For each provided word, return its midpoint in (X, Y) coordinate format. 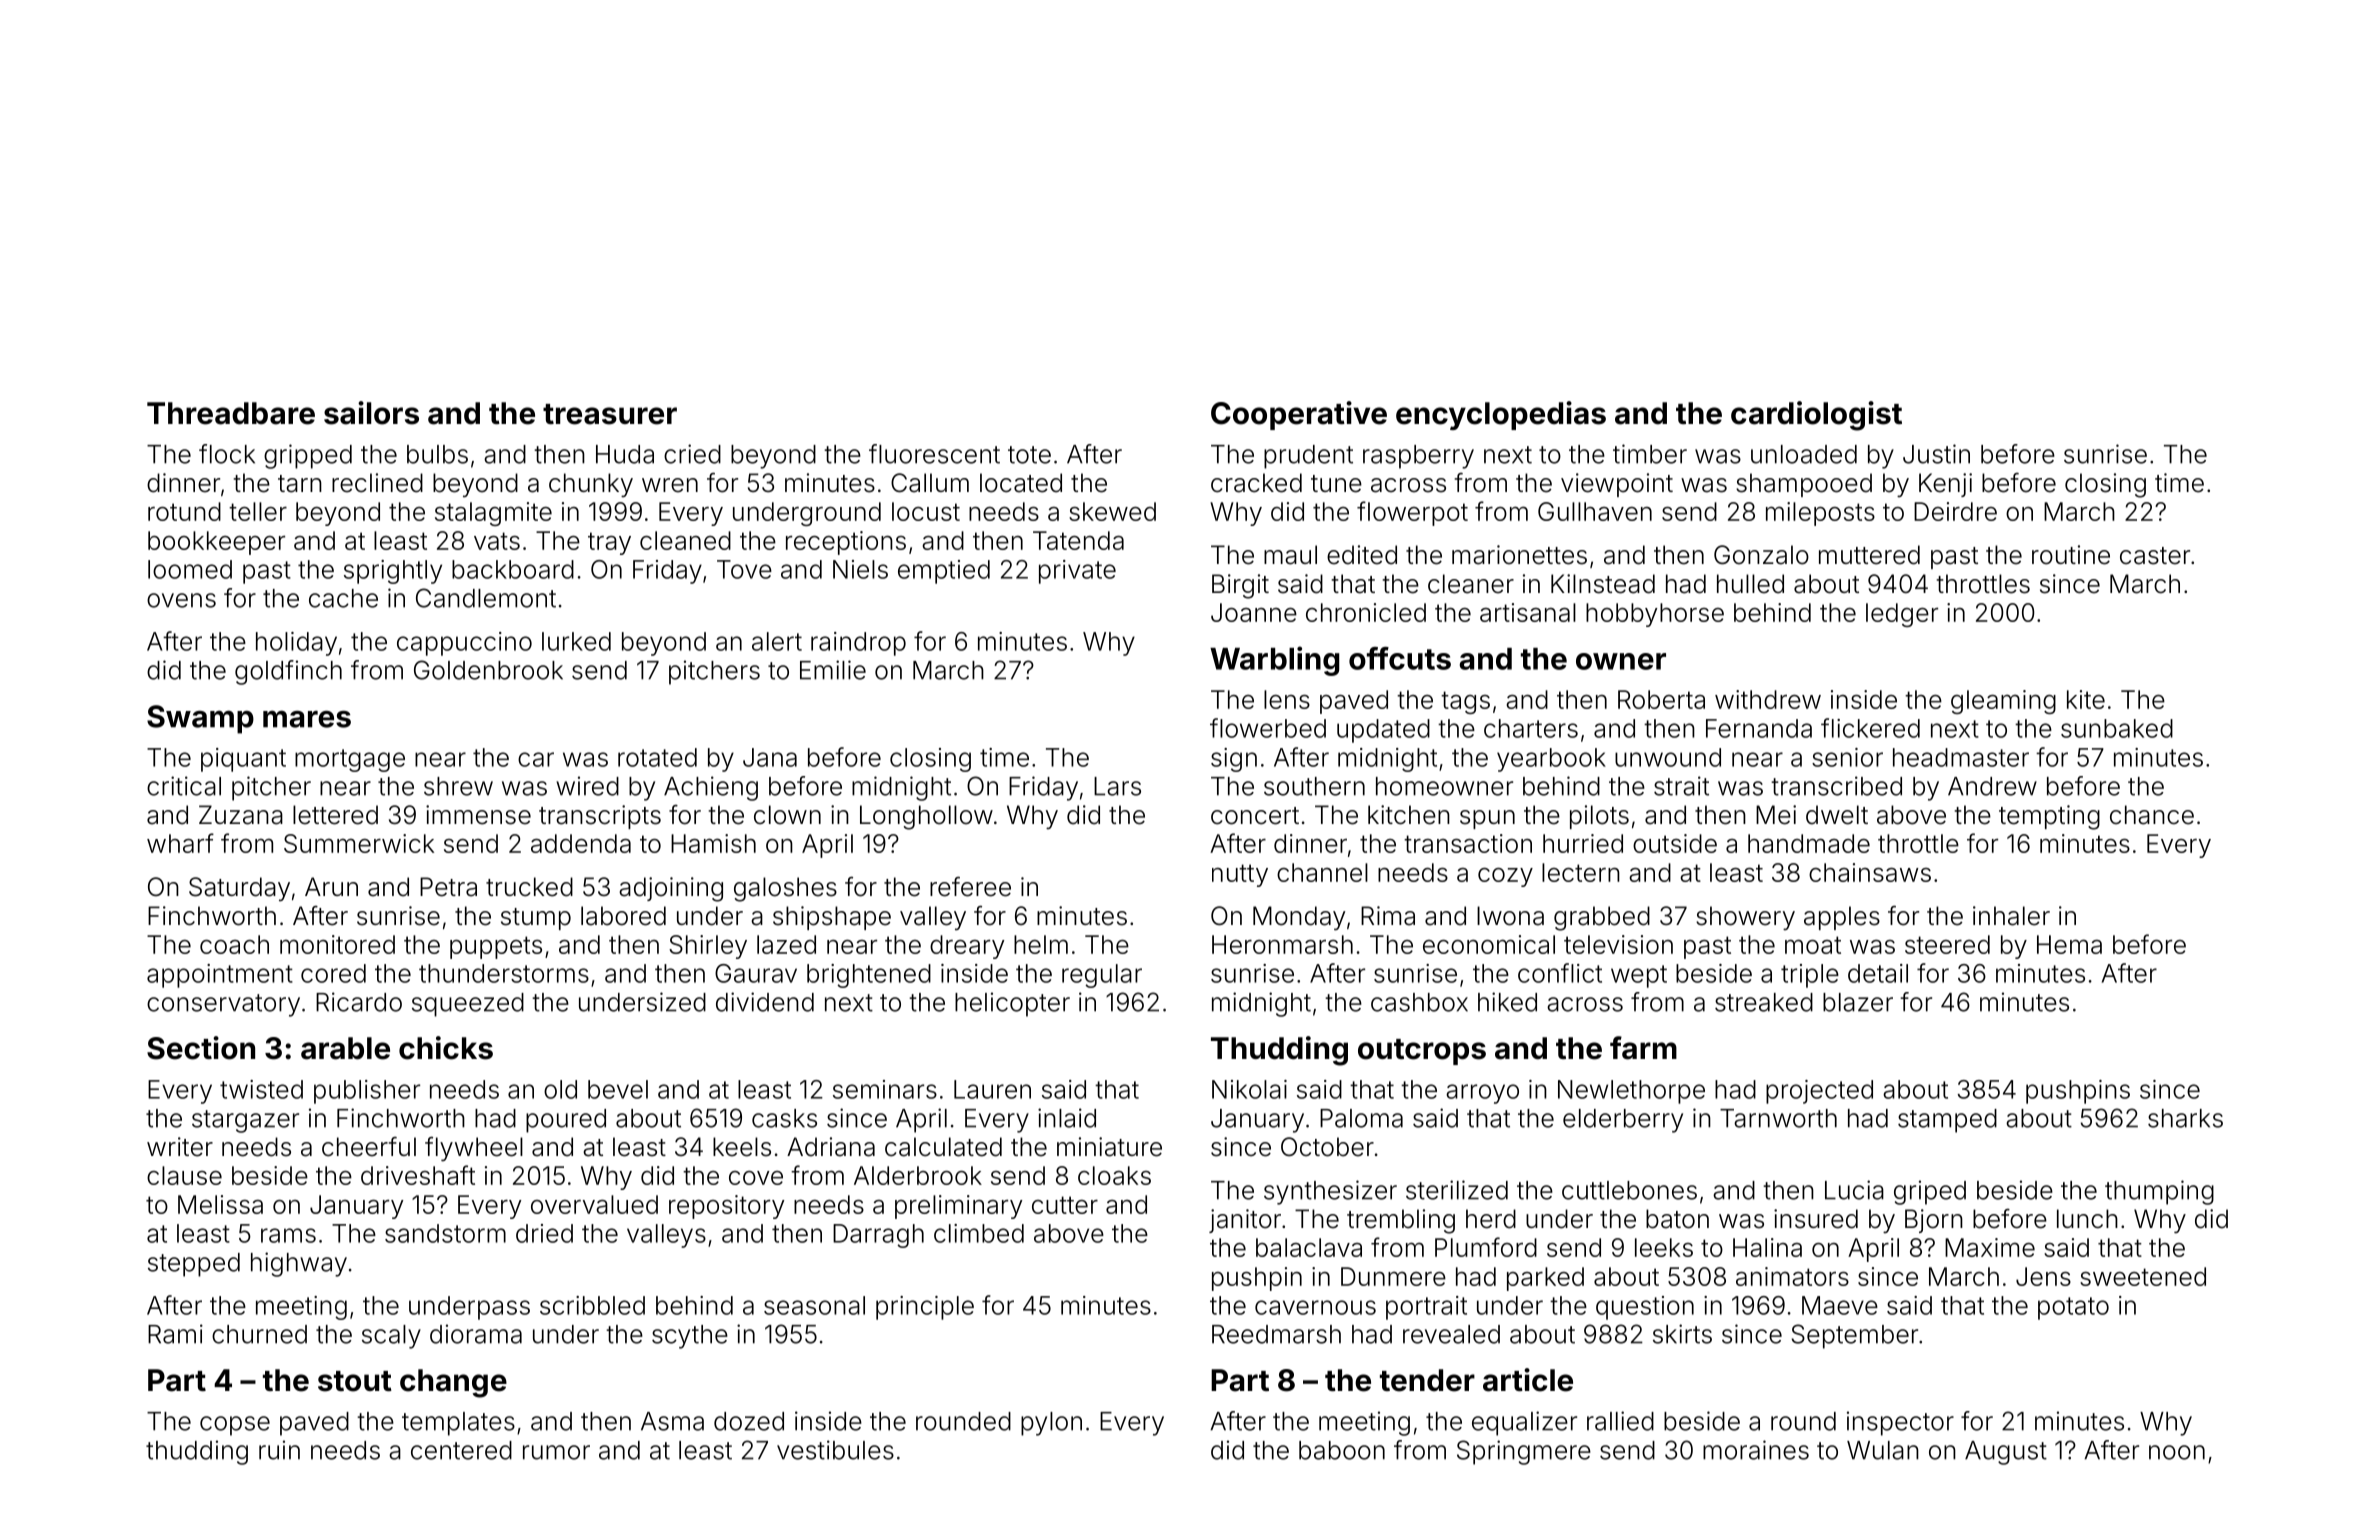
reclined (377, 483)
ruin (279, 1450)
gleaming (2003, 702)
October (1327, 1147)
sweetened (2143, 1276)
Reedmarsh (1276, 1334)
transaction (1468, 843)
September (1855, 1336)
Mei (1776, 815)
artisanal (1528, 612)
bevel (618, 1089)
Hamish (713, 843)
